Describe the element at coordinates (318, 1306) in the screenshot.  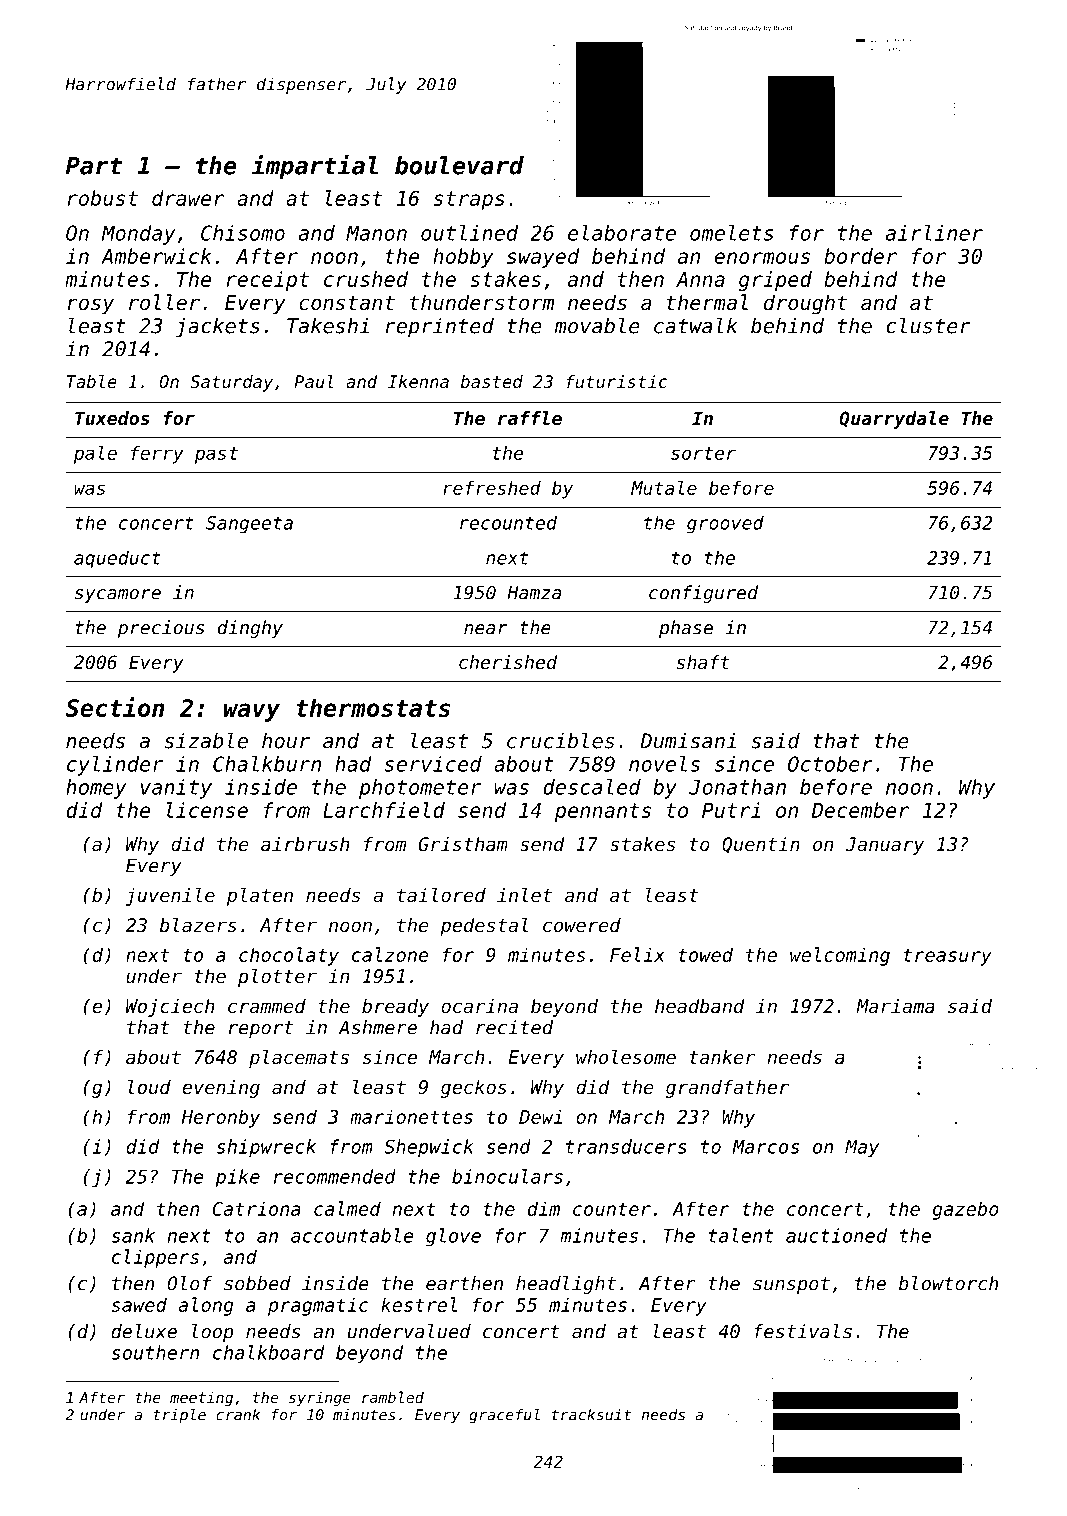
I see `pragmatic` at that location.
